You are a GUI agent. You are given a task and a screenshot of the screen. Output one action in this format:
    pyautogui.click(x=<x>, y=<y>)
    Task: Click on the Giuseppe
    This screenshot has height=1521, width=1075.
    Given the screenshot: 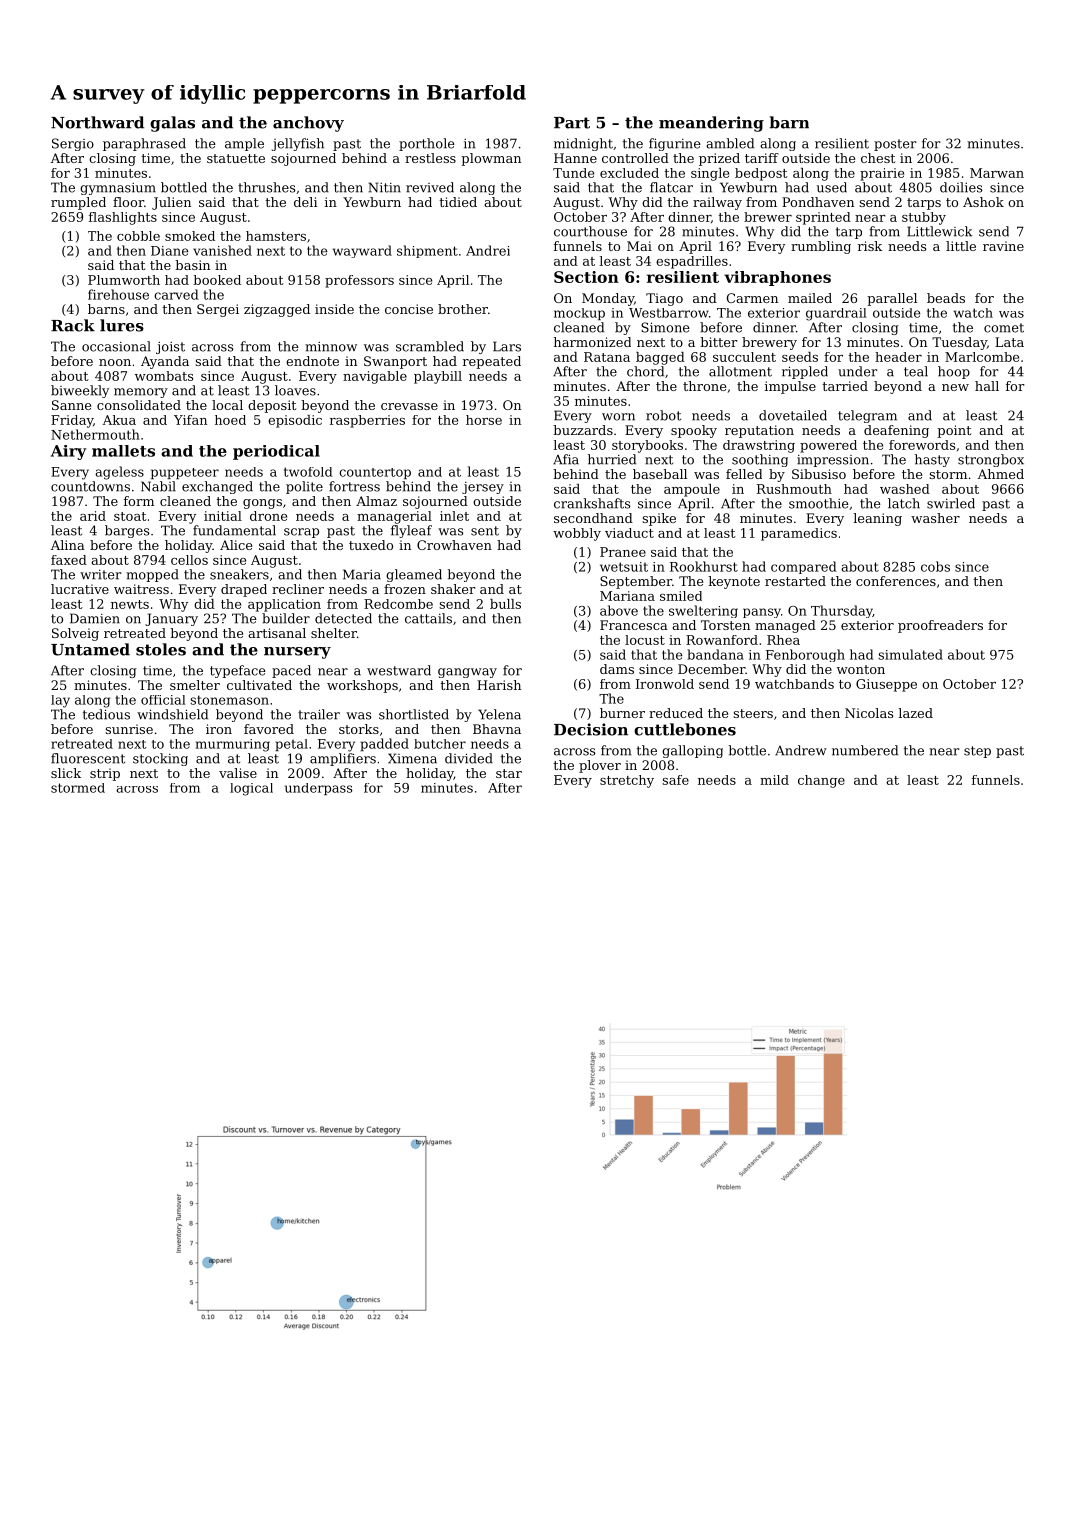 What is the action you would take?
    pyautogui.click(x=886, y=685)
